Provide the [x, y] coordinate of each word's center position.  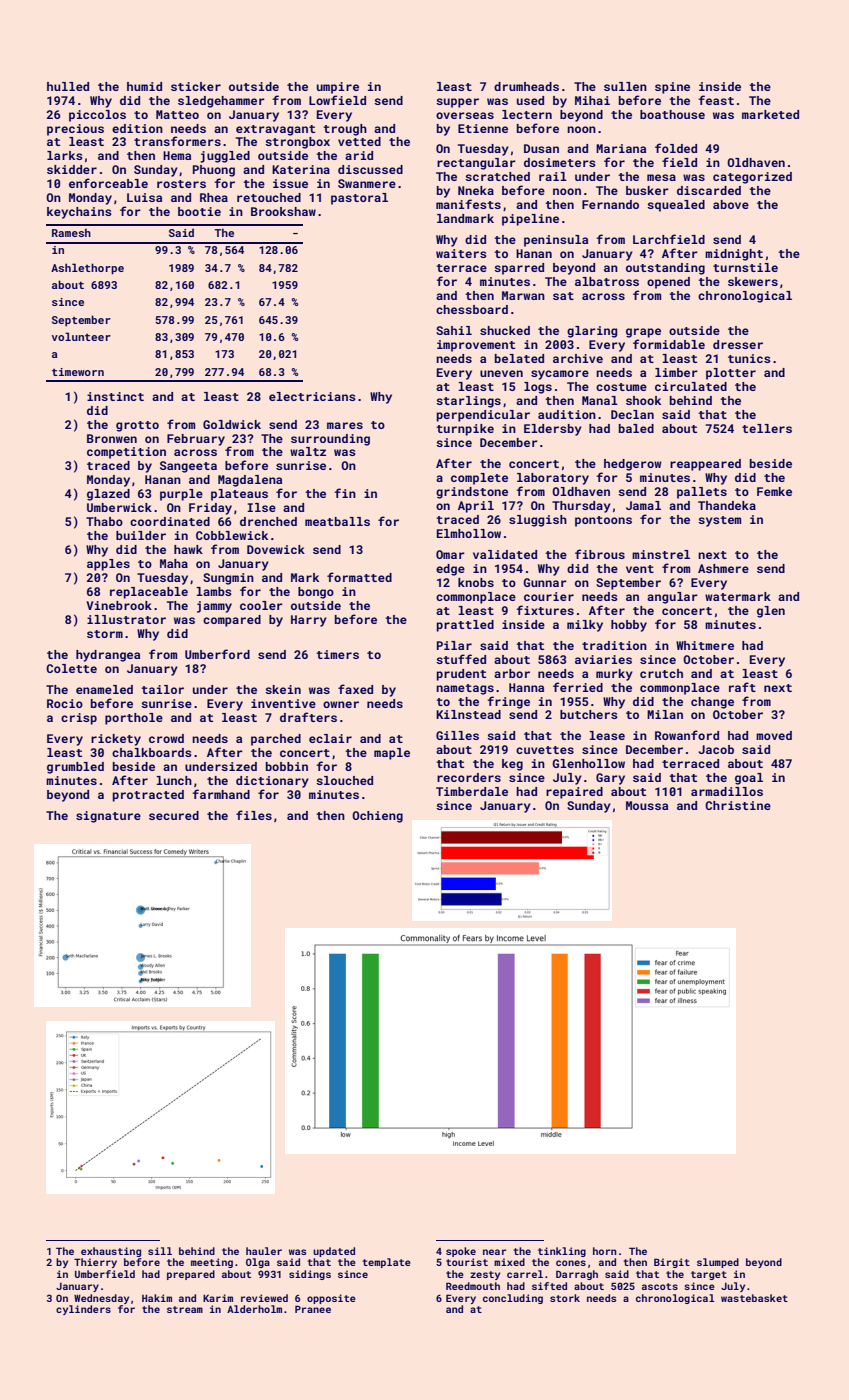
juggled [225, 157]
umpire [338, 88]
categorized [752, 178]
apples [108, 565]
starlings [468, 402]
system [719, 521]
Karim [218, 1298]
